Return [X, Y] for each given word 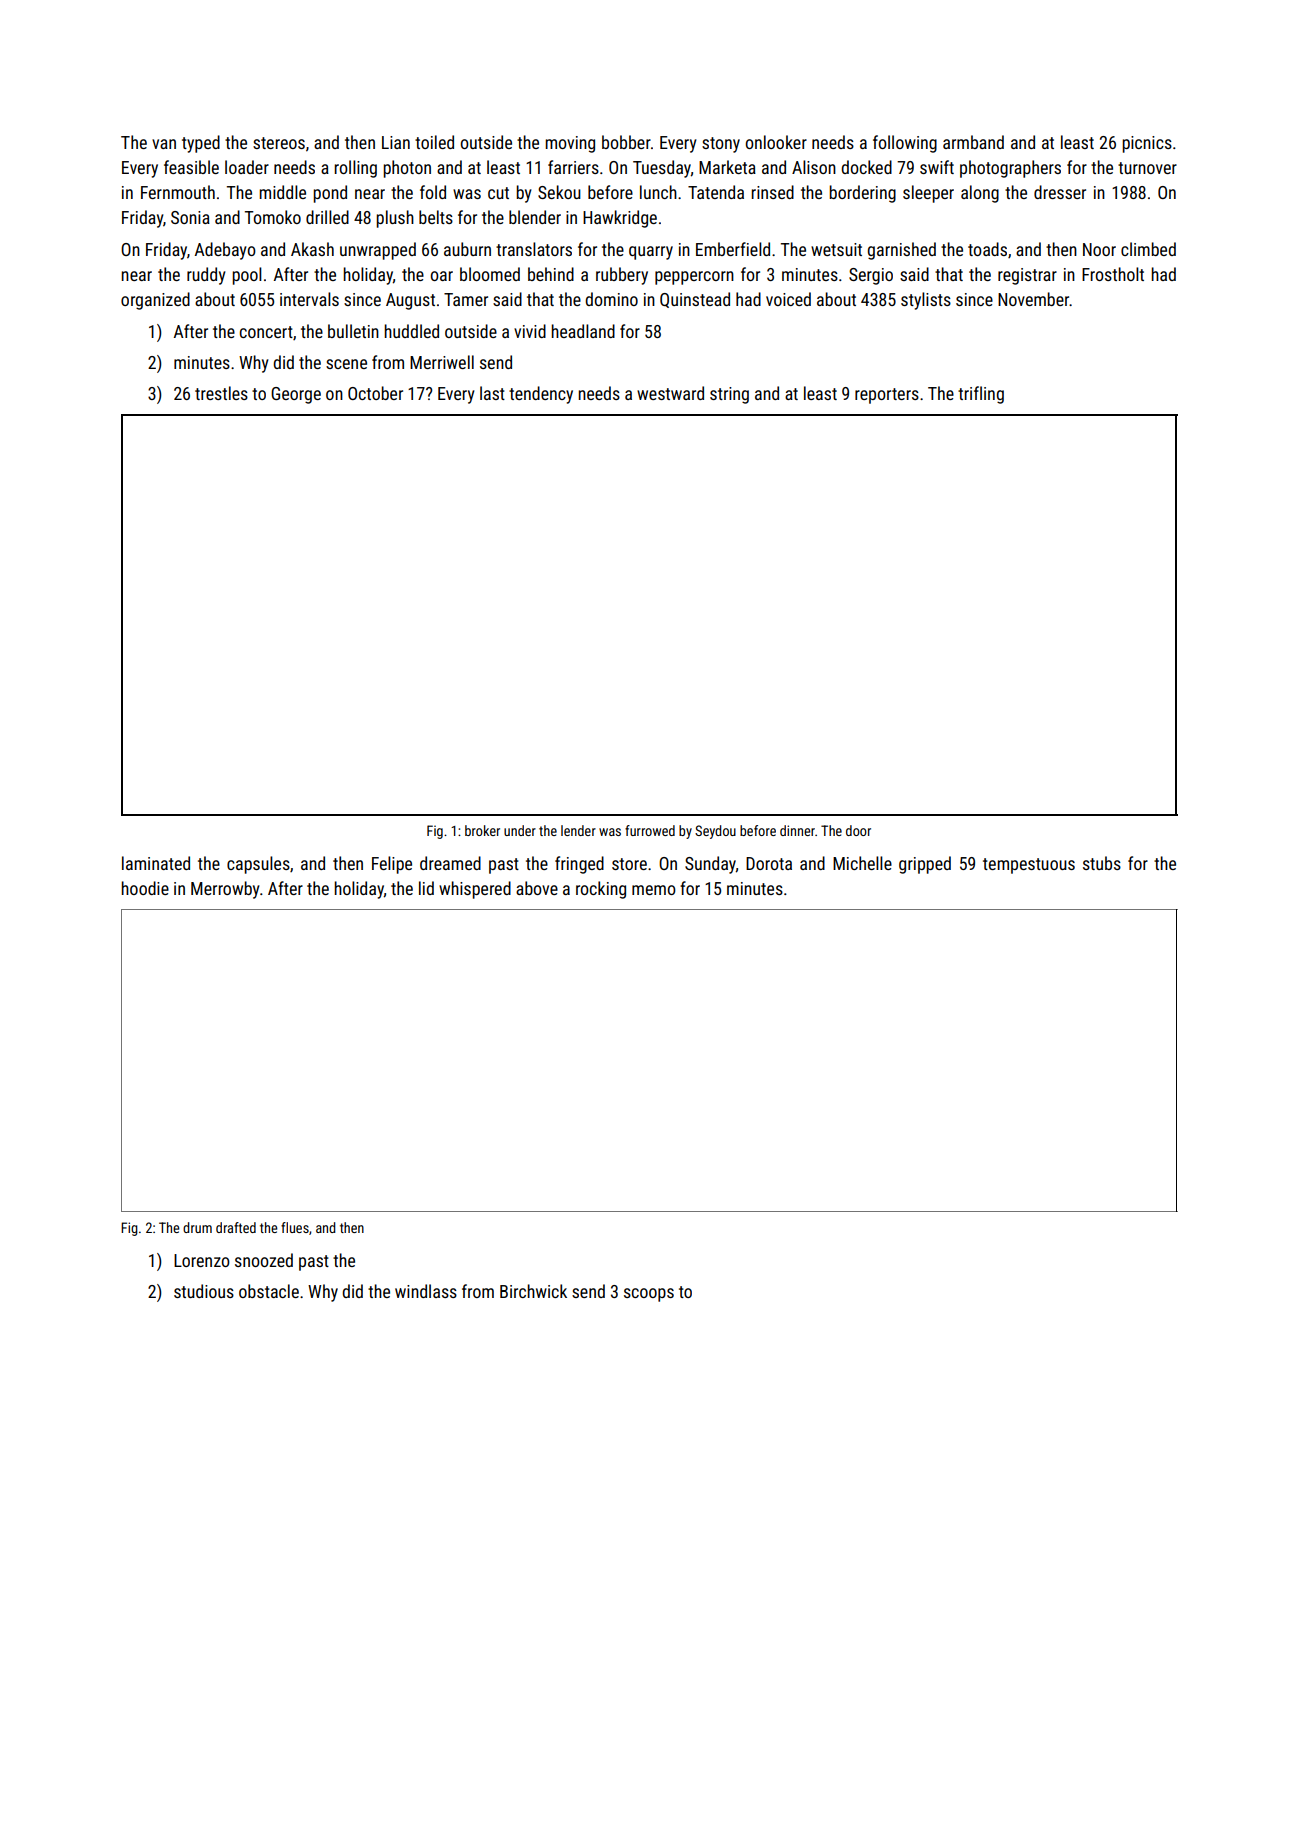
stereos [279, 143]
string [729, 395]
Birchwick [533, 1291]
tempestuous [1029, 866]
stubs [1102, 863]
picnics [1147, 144]
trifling [981, 395]
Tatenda [716, 192]
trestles [221, 393]
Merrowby [225, 890]
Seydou [715, 832]
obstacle [269, 1291]
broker [482, 830]
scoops [649, 1295]
